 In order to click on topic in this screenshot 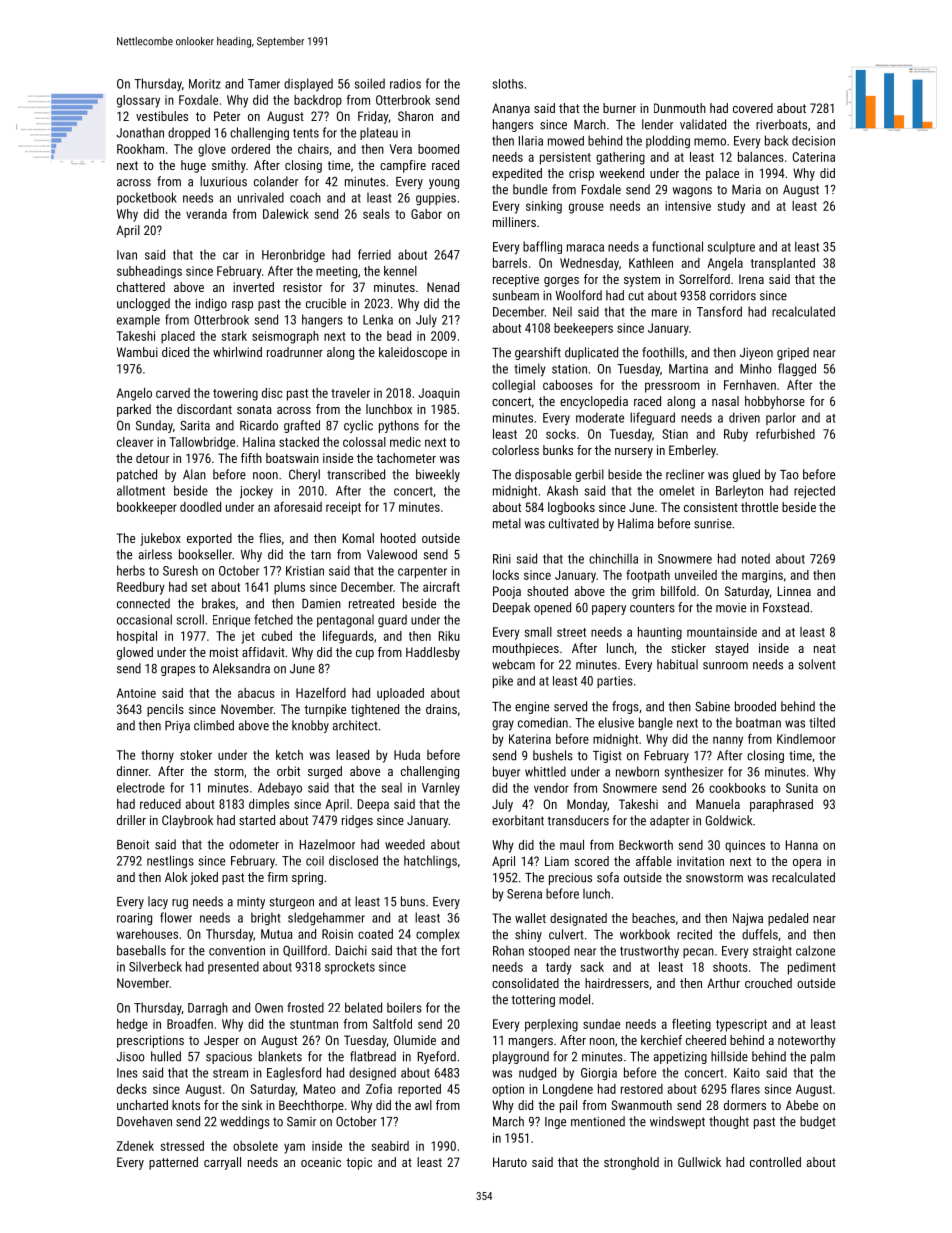, I will do `click(359, 1163)`.
